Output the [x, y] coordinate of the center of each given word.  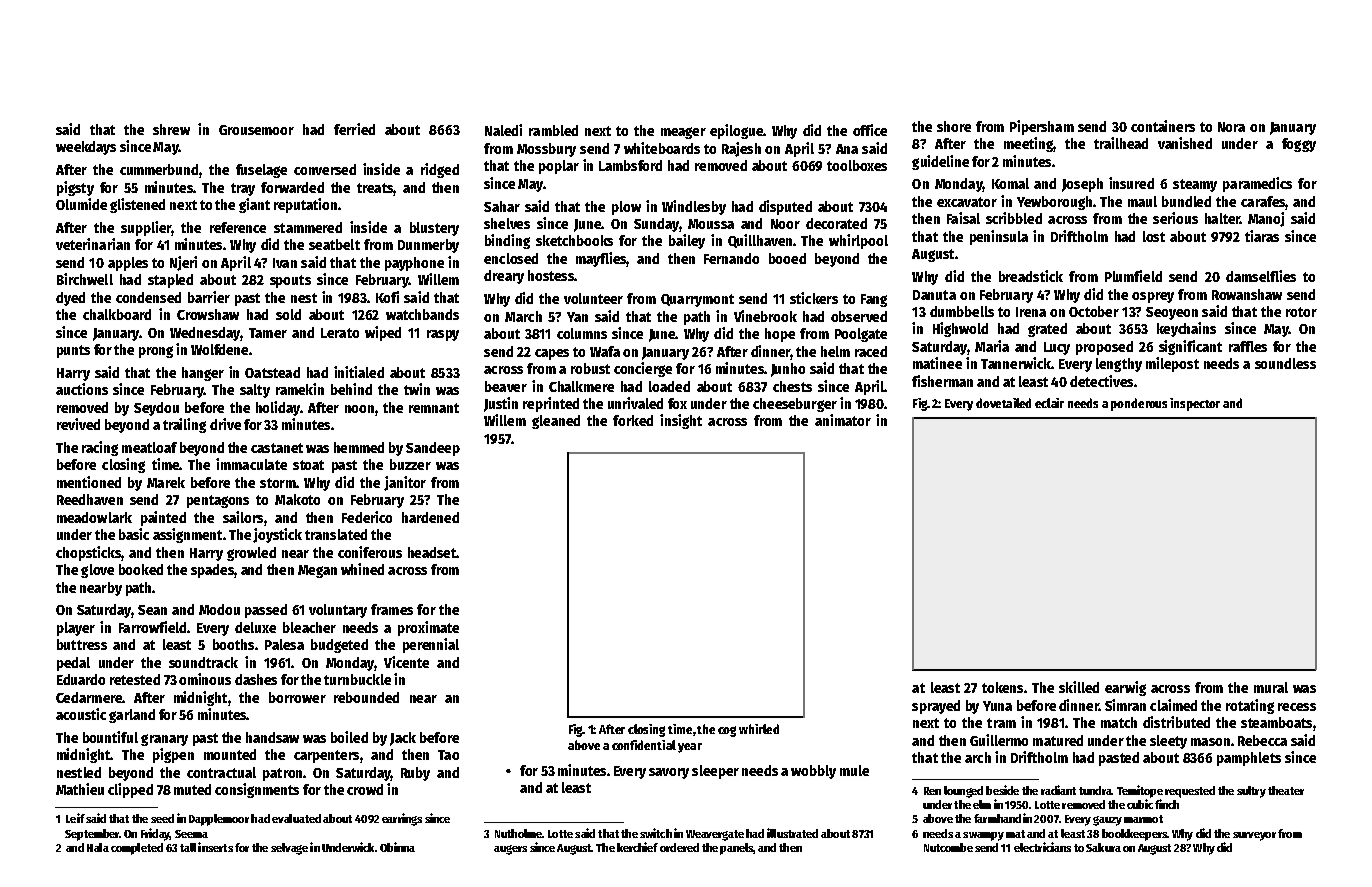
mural [1271, 687]
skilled [1079, 687]
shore [954, 126]
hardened [430, 517]
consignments [257, 790]
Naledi [503, 130]
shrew [171, 129]
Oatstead [272, 372]
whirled [759, 729]
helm [835, 351]
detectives [1101, 381]
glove [97, 571]
